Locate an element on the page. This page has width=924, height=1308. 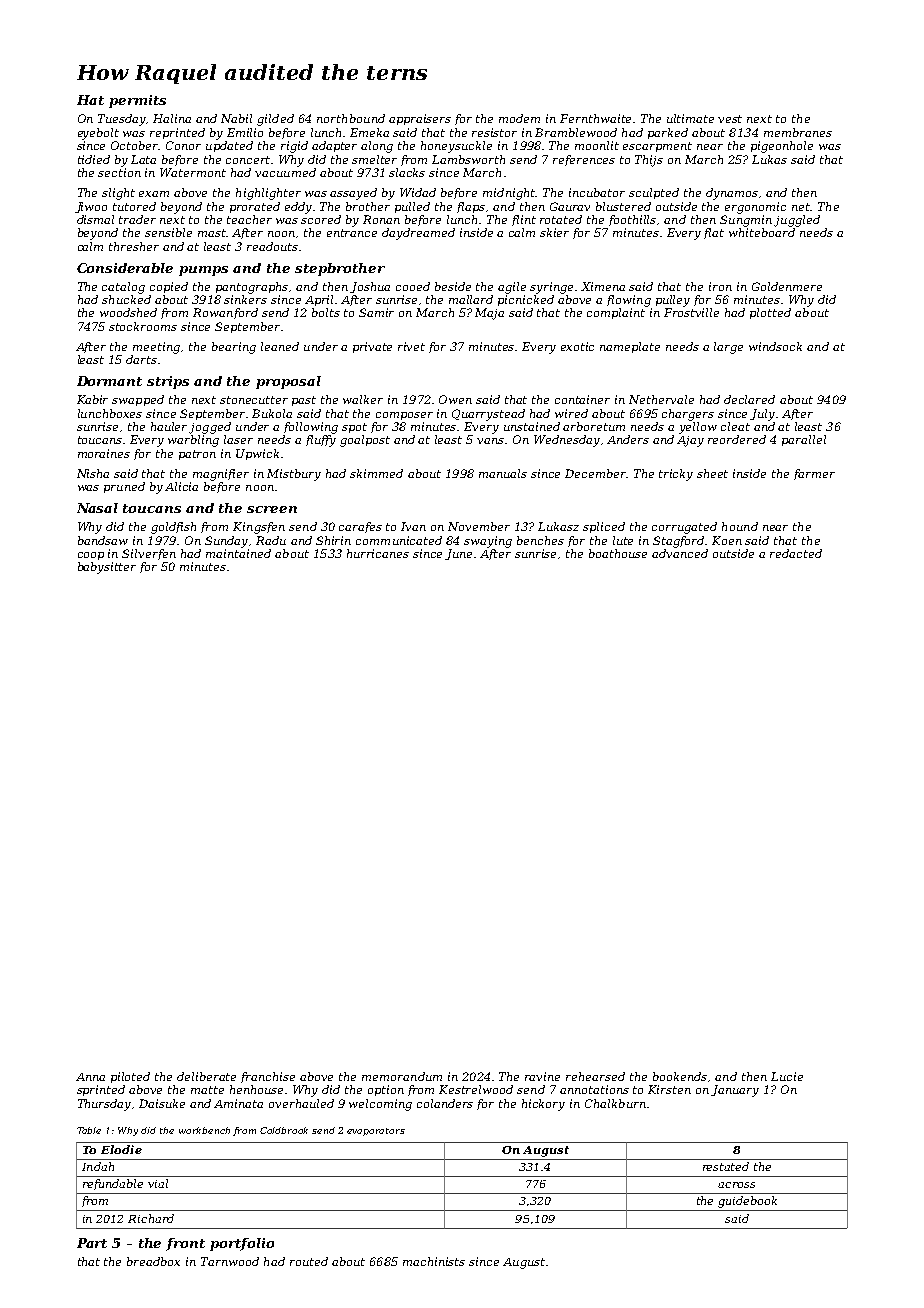
permits is located at coordinates (137, 101).
